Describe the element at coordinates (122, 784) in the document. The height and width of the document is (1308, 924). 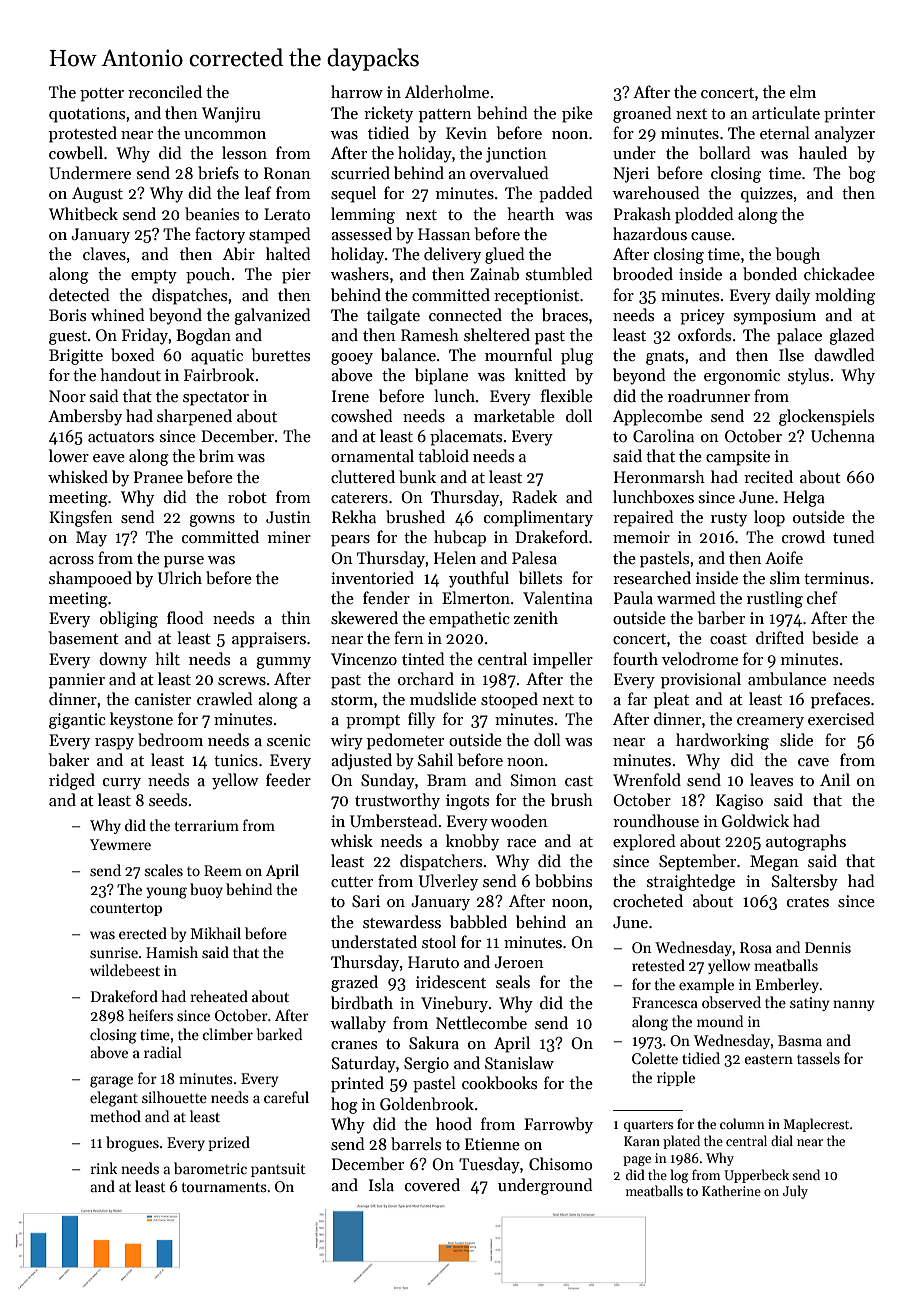
I see `curry` at that location.
